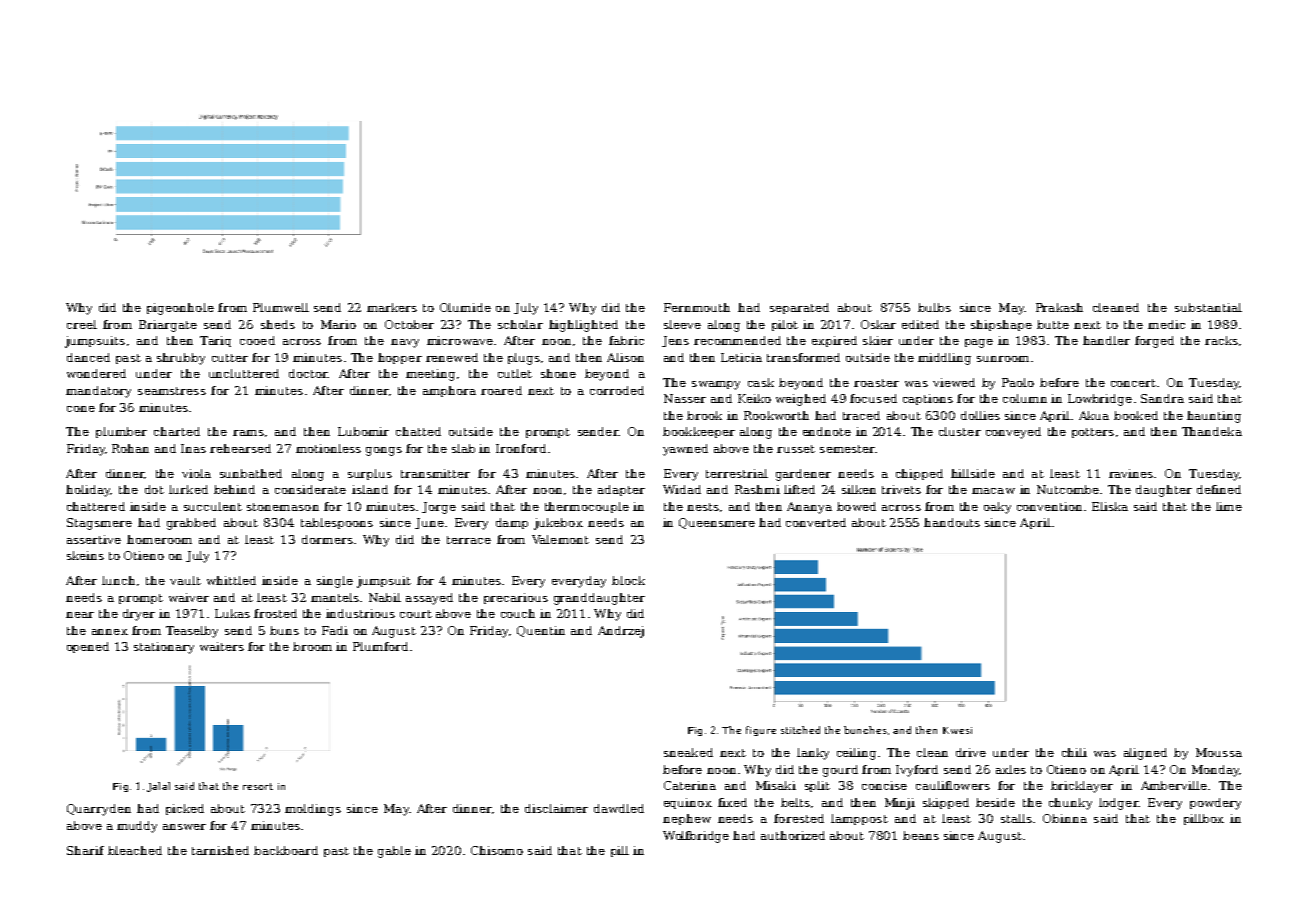  What do you see at coordinates (465, 307) in the image?
I see `Olumide` at bounding box center [465, 307].
